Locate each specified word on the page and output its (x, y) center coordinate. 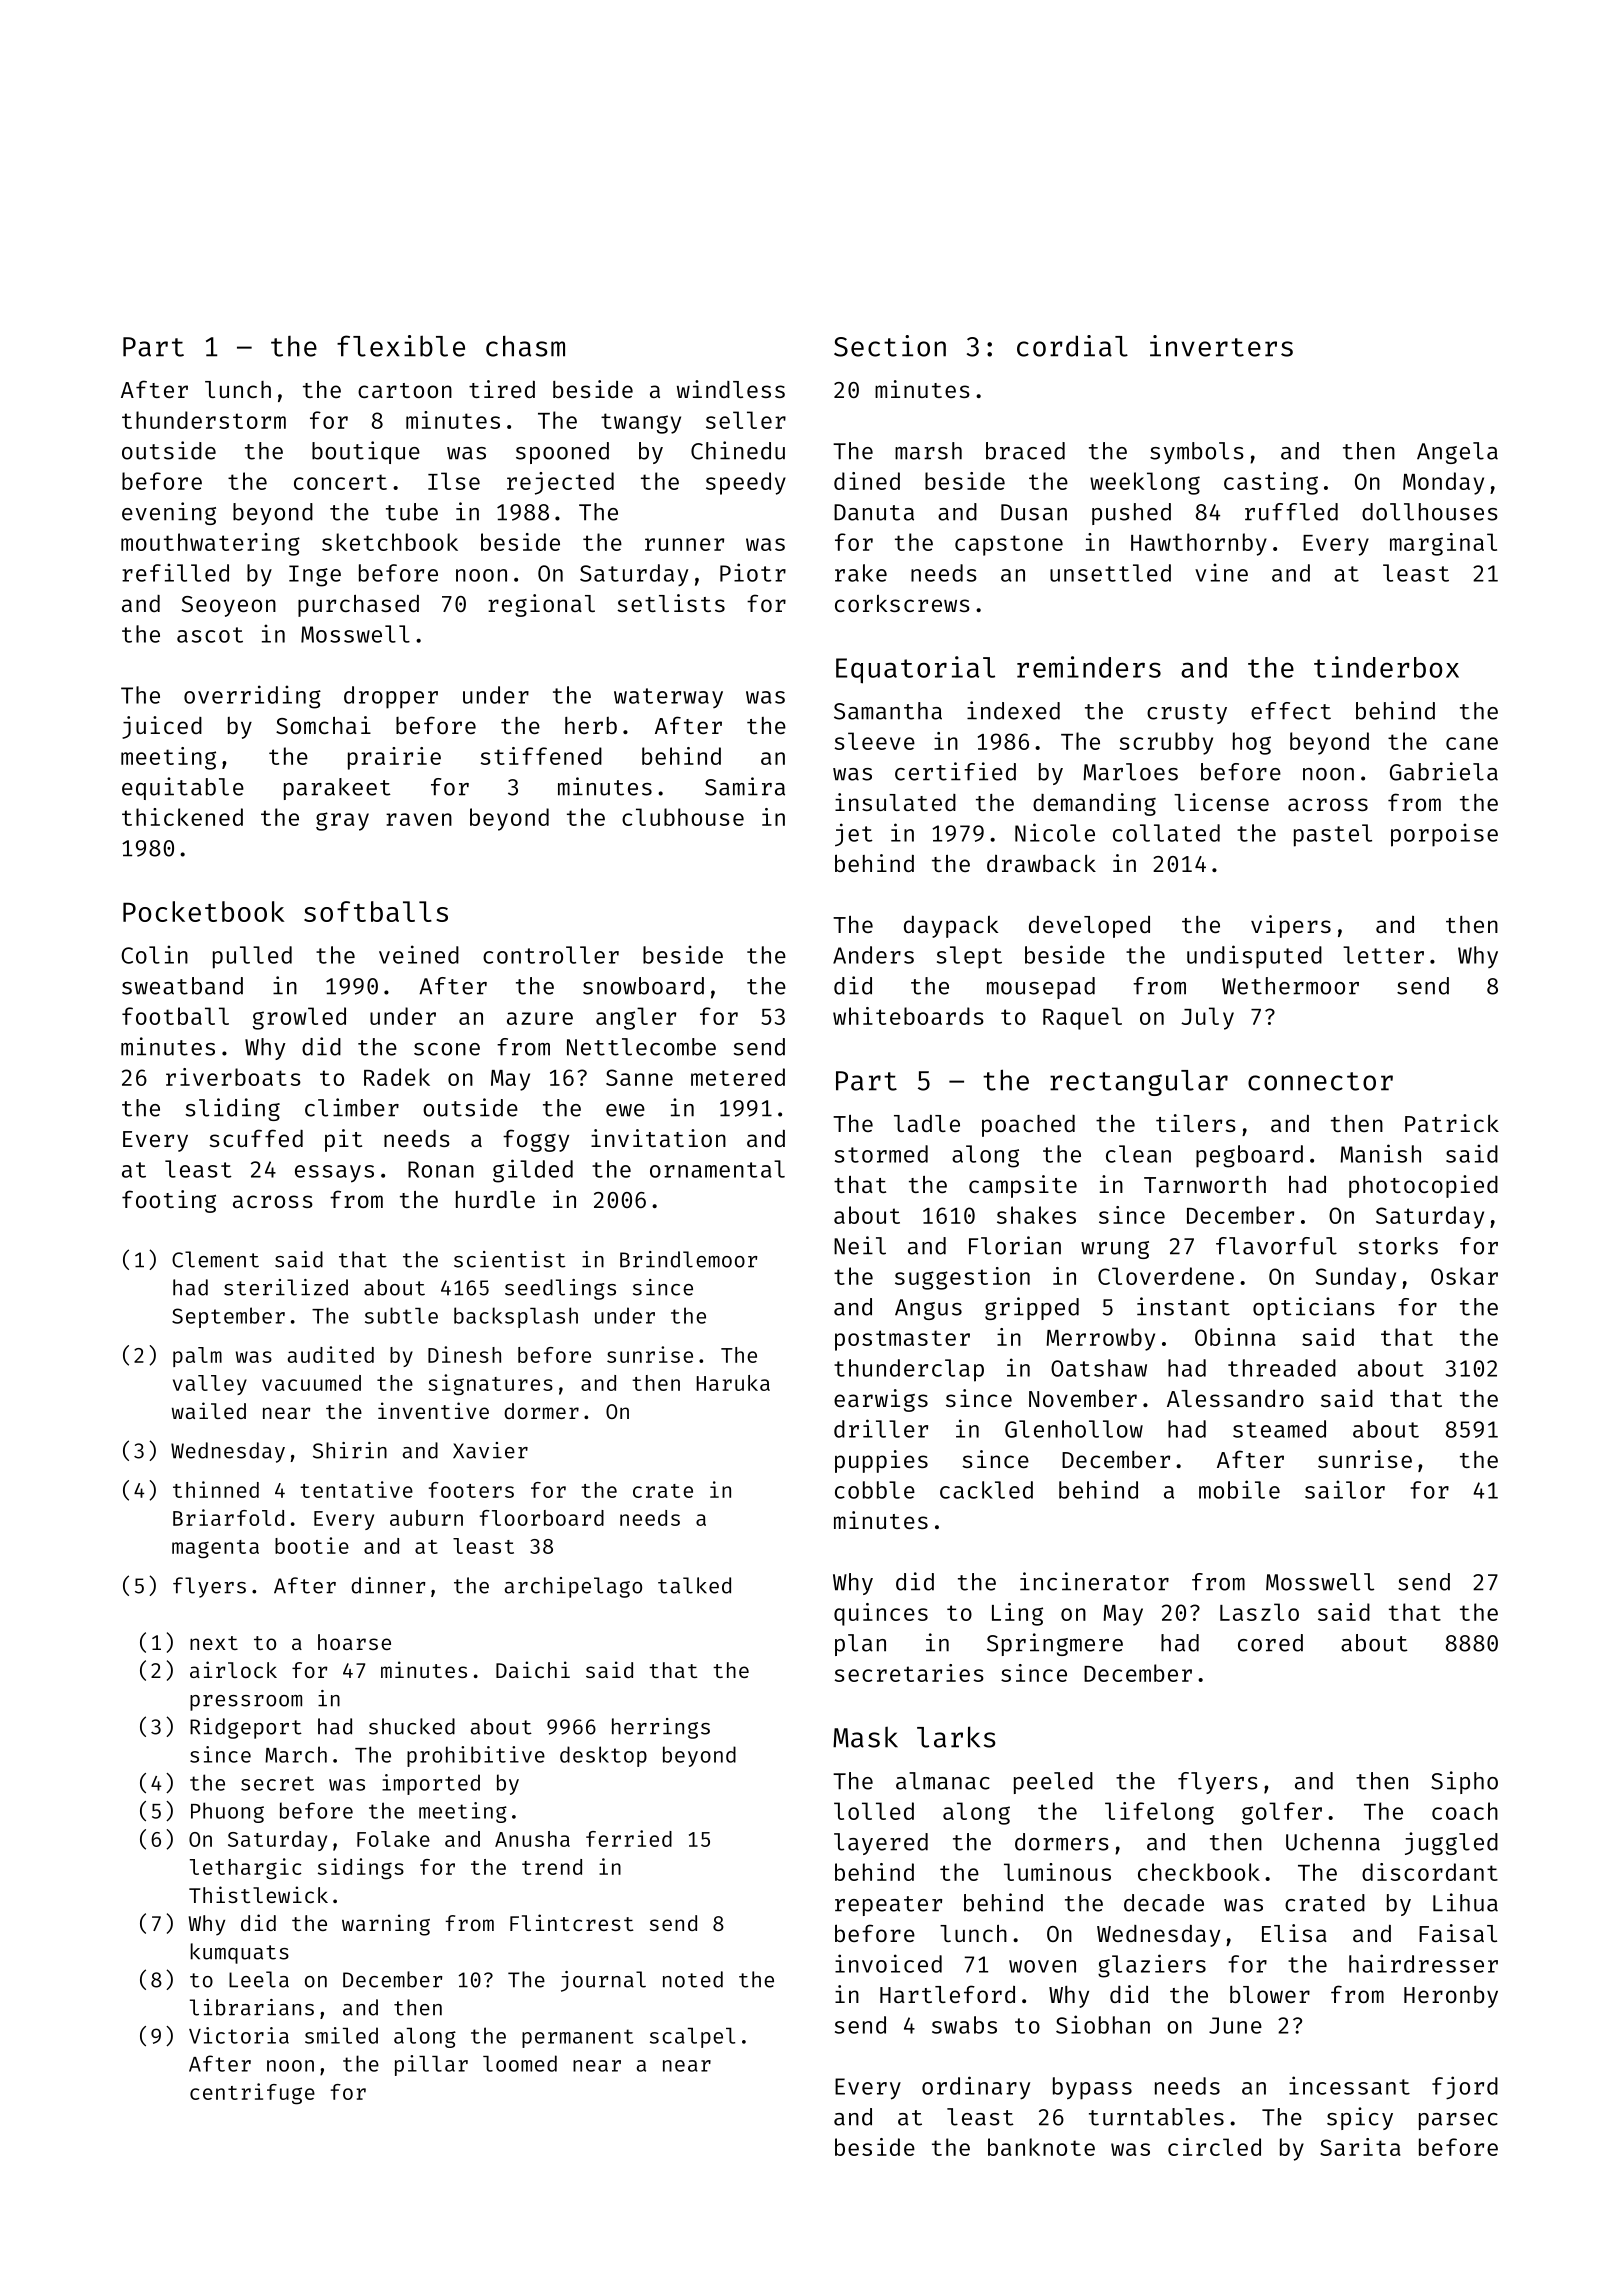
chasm (525, 346)
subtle (401, 1315)
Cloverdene (1166, 1276)
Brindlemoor (688, 1259)
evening (169, 513)
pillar (431, 2065)
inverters (1221, 346)
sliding (233, 1109)
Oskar (1464, 1276)
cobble (875, 1490)
